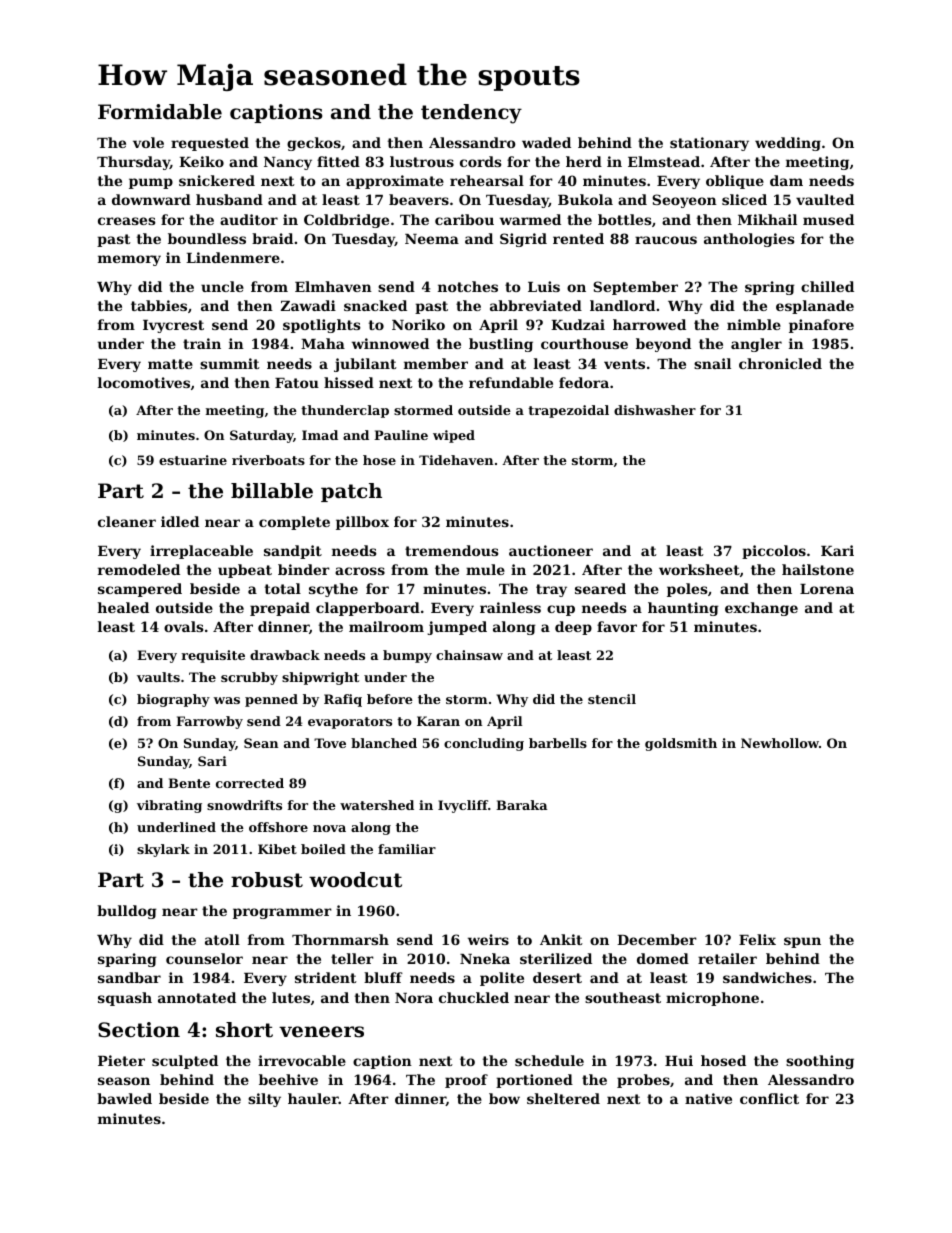 This image has height=1233, width=952. I want to click on snowdrifts, so click(244, 805).
